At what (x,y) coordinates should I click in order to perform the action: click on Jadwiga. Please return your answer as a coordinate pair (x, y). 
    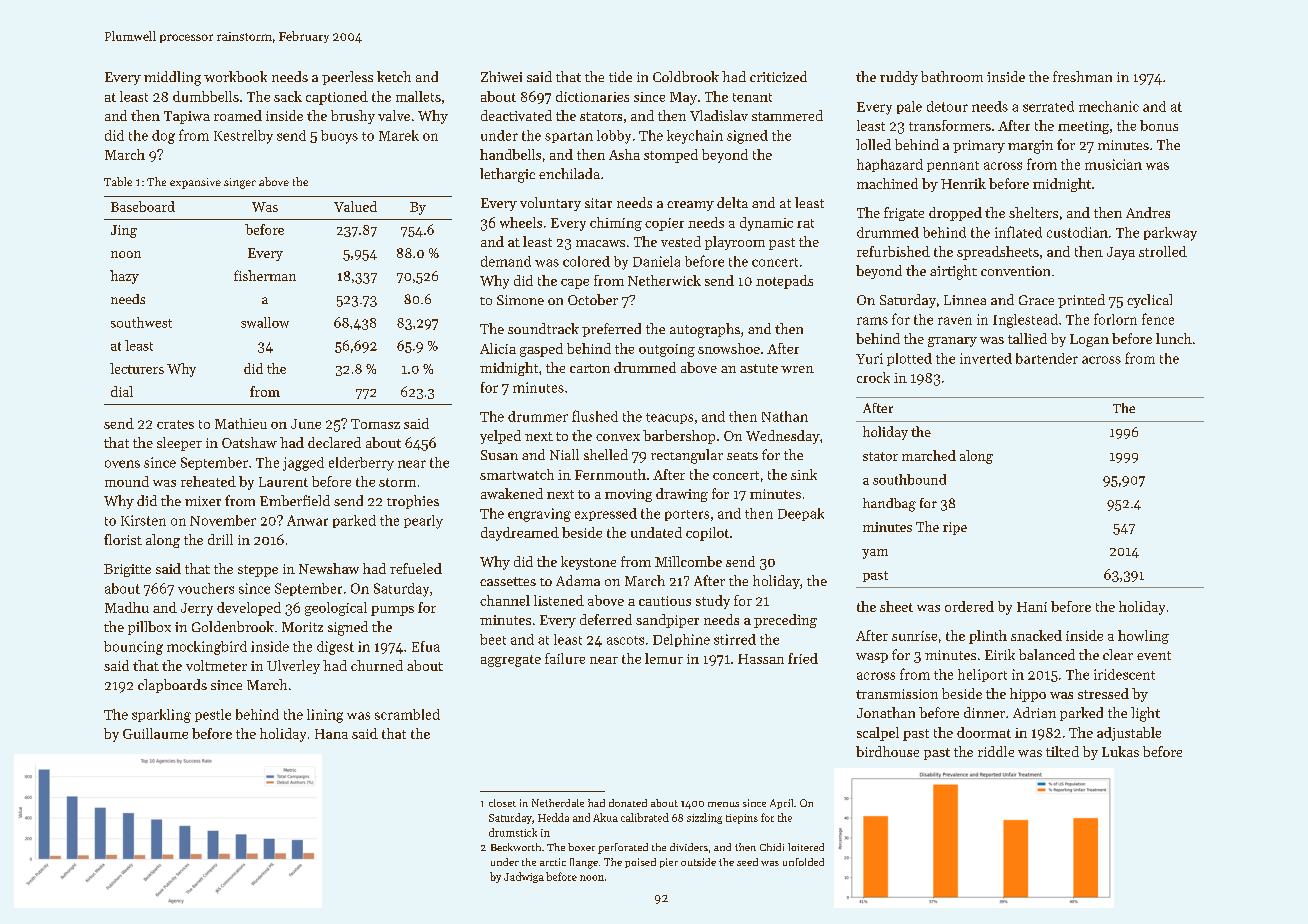
    Looking at the image, I should click on (524, 877).
